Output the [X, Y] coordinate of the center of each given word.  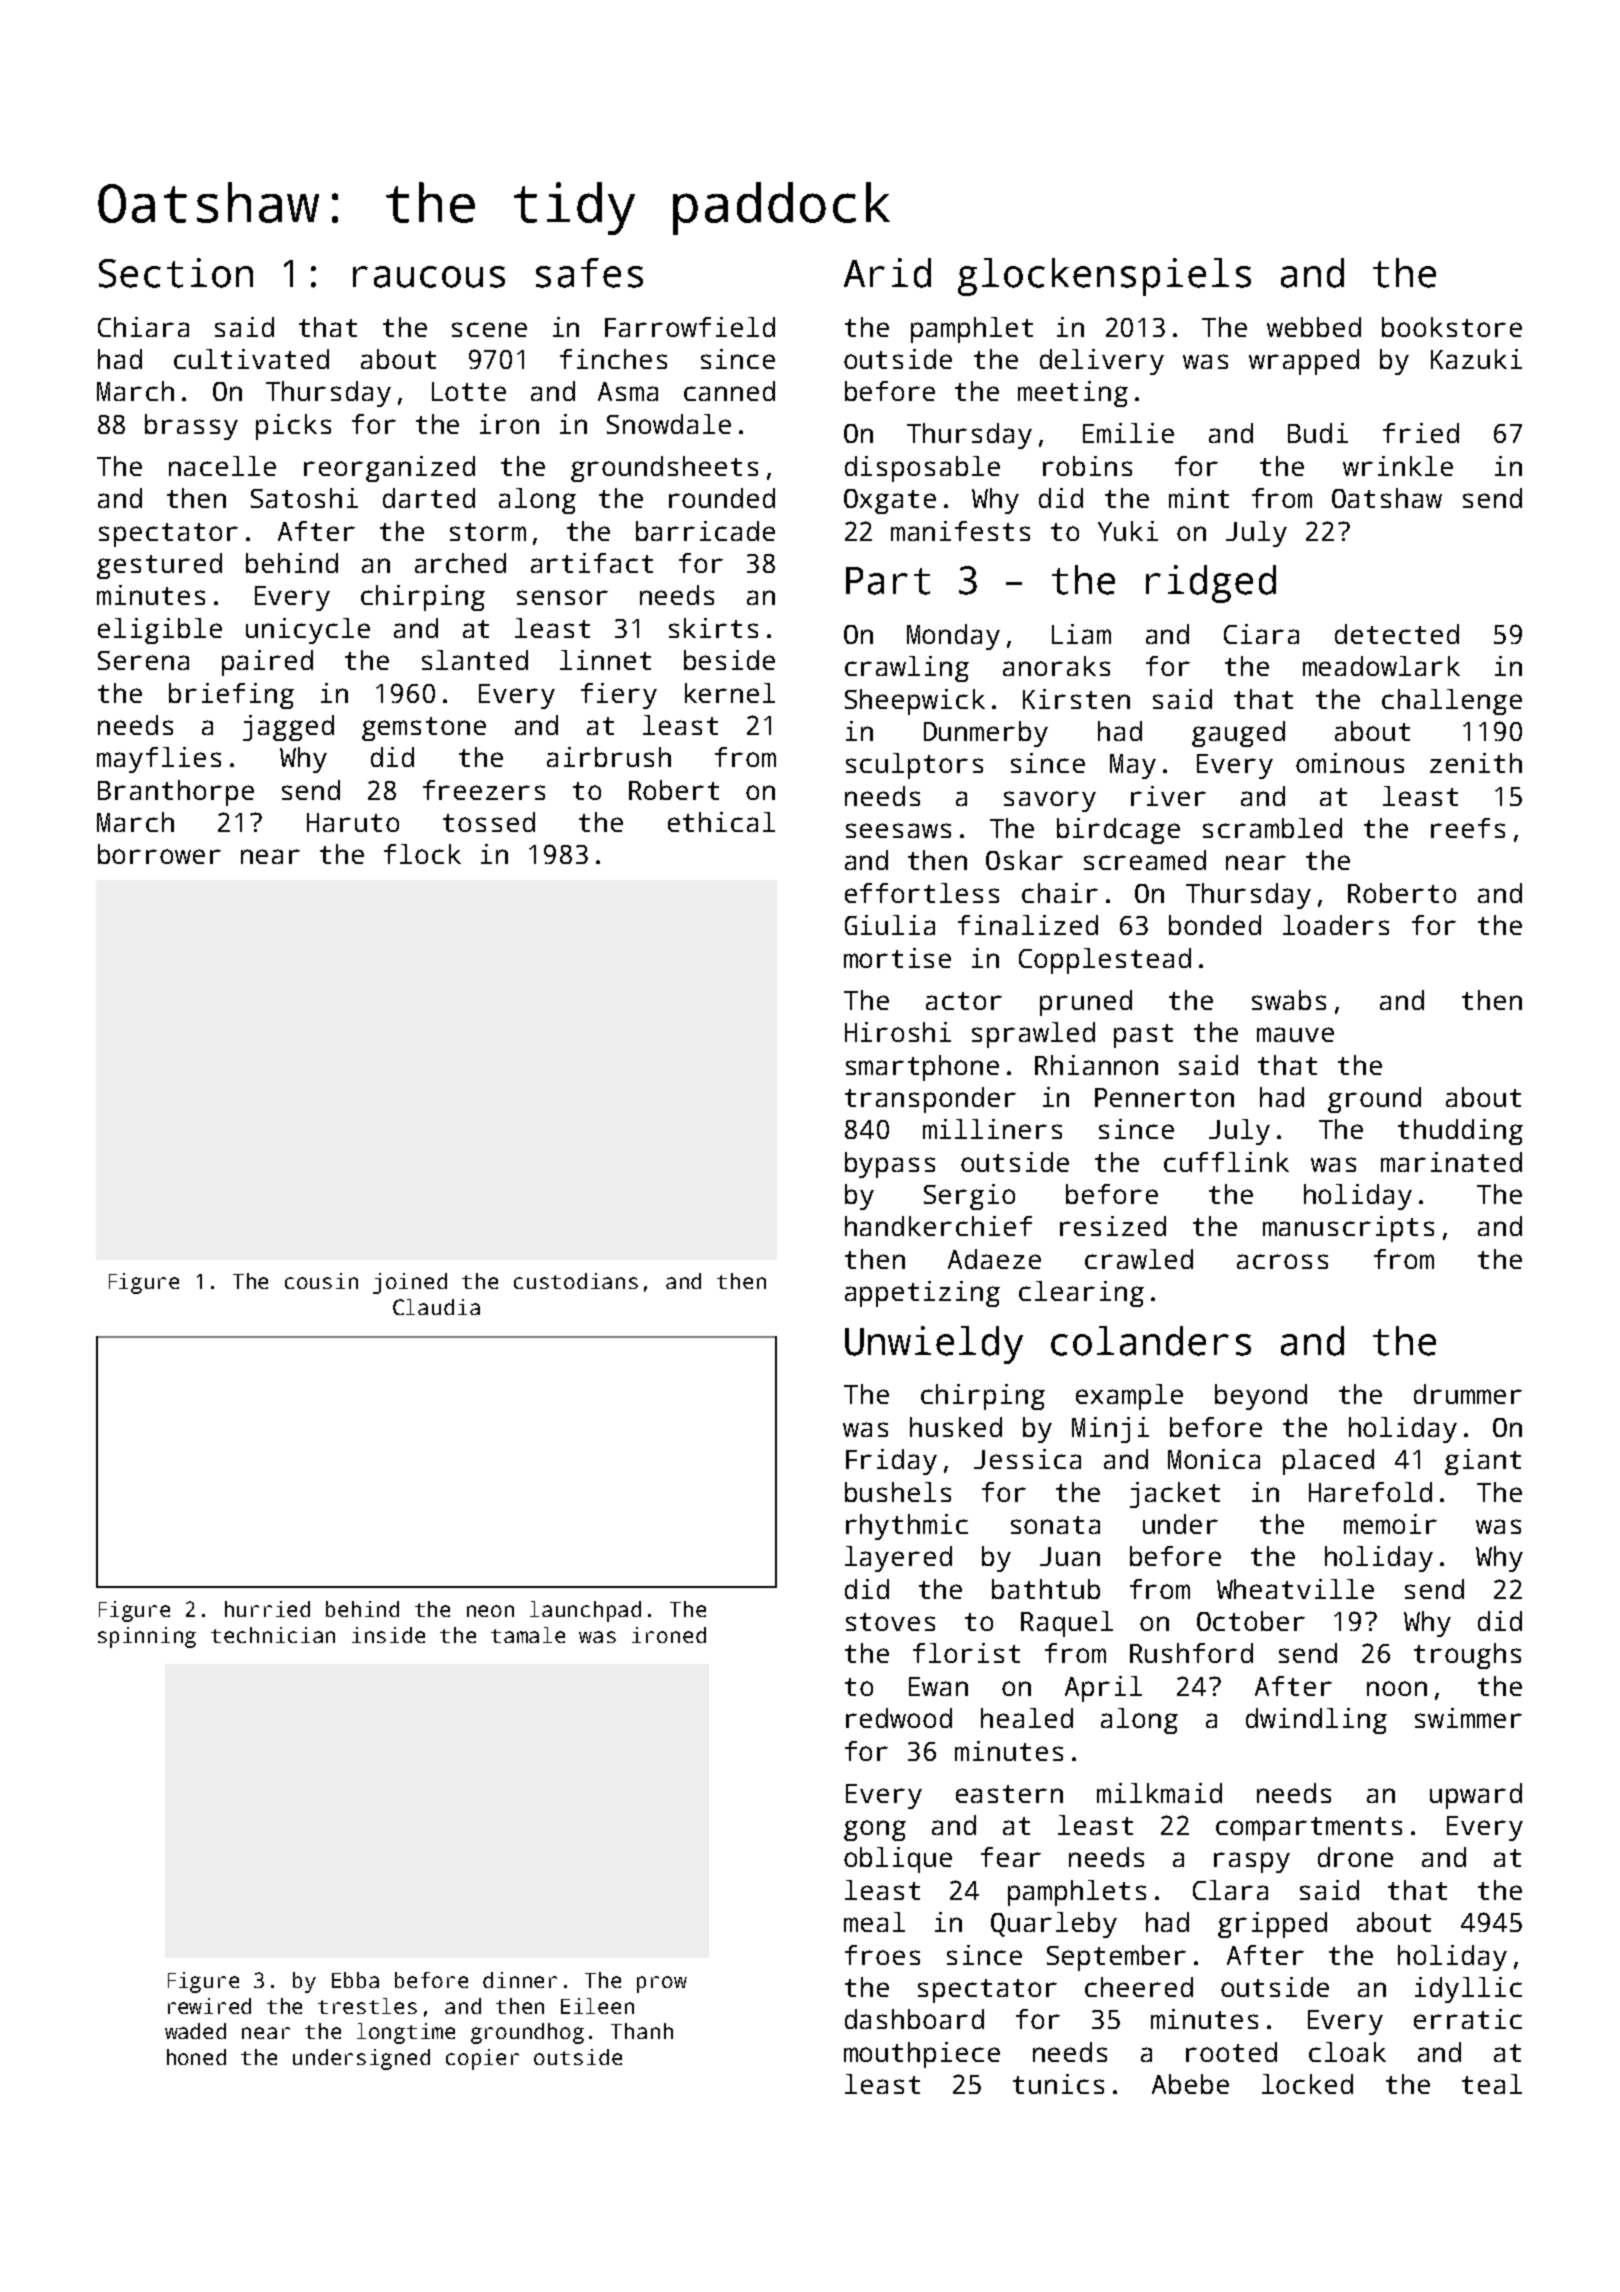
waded [195, 2031]
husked [956, 1427]
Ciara [1261, 634]
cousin [321, 1281]
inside [388, 1635]
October [1251, 1621]
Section [176, 273]
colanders [1151, 1341]
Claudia [436, 1307]
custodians [576, 1281]
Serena [143, 660]
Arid [887, 273]
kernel [730, 693]
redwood [899, 1718]
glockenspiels [1104, 277]
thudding [1460, 1132]
